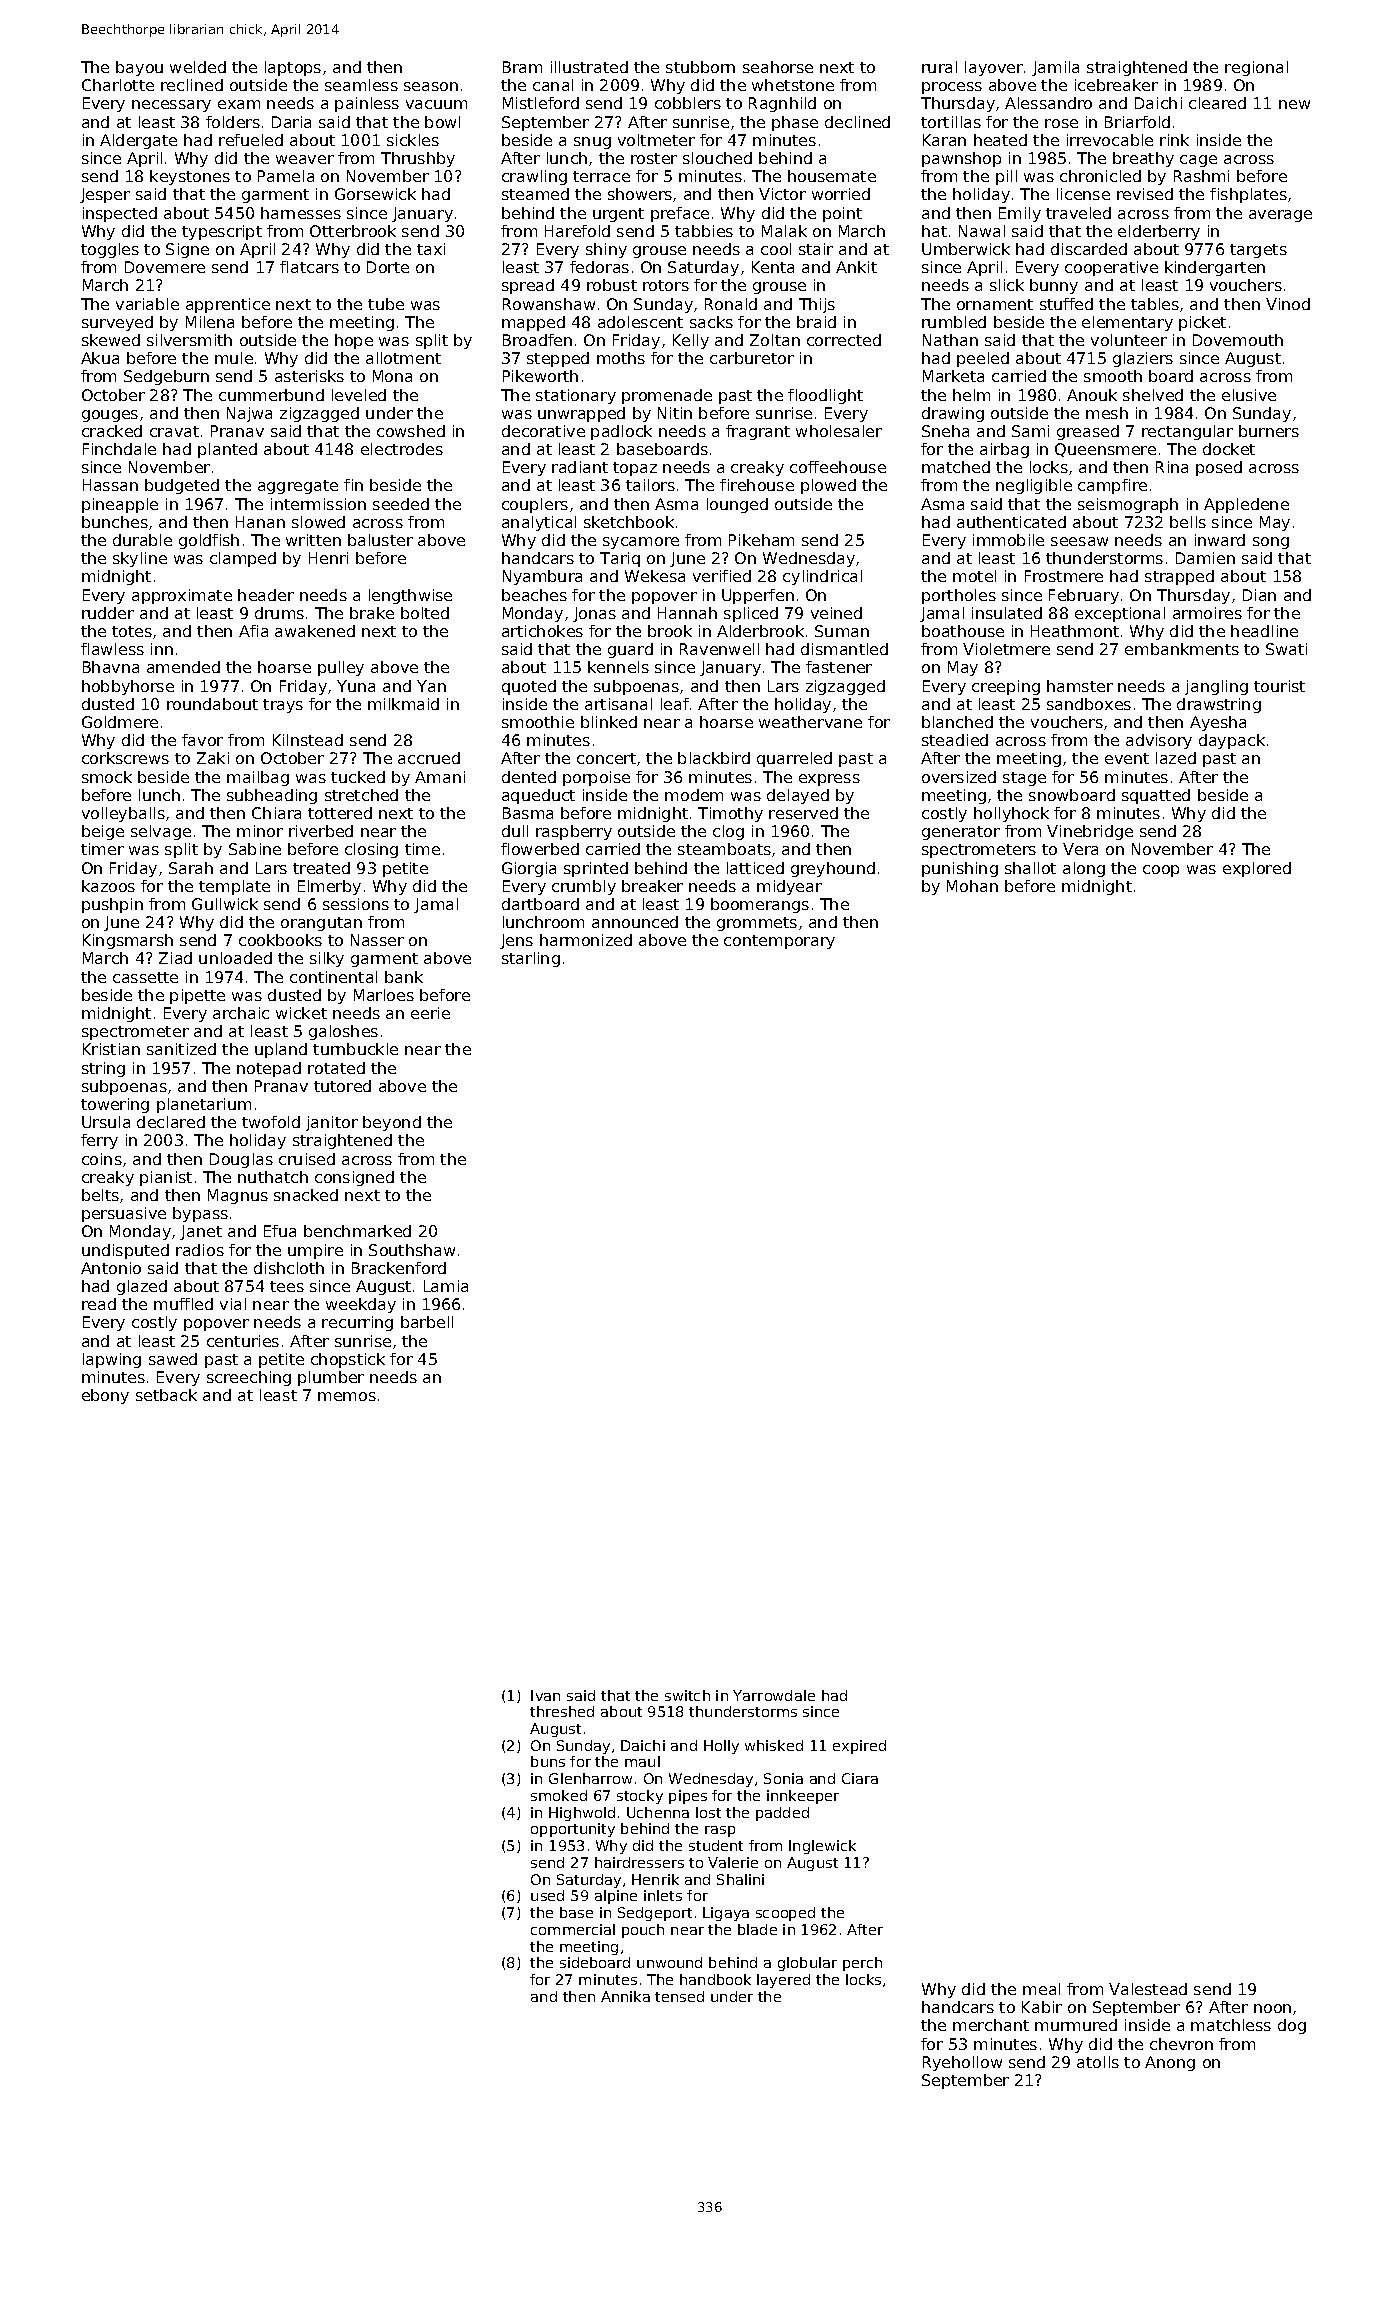  I want to click on welded, so click(198, 67).
